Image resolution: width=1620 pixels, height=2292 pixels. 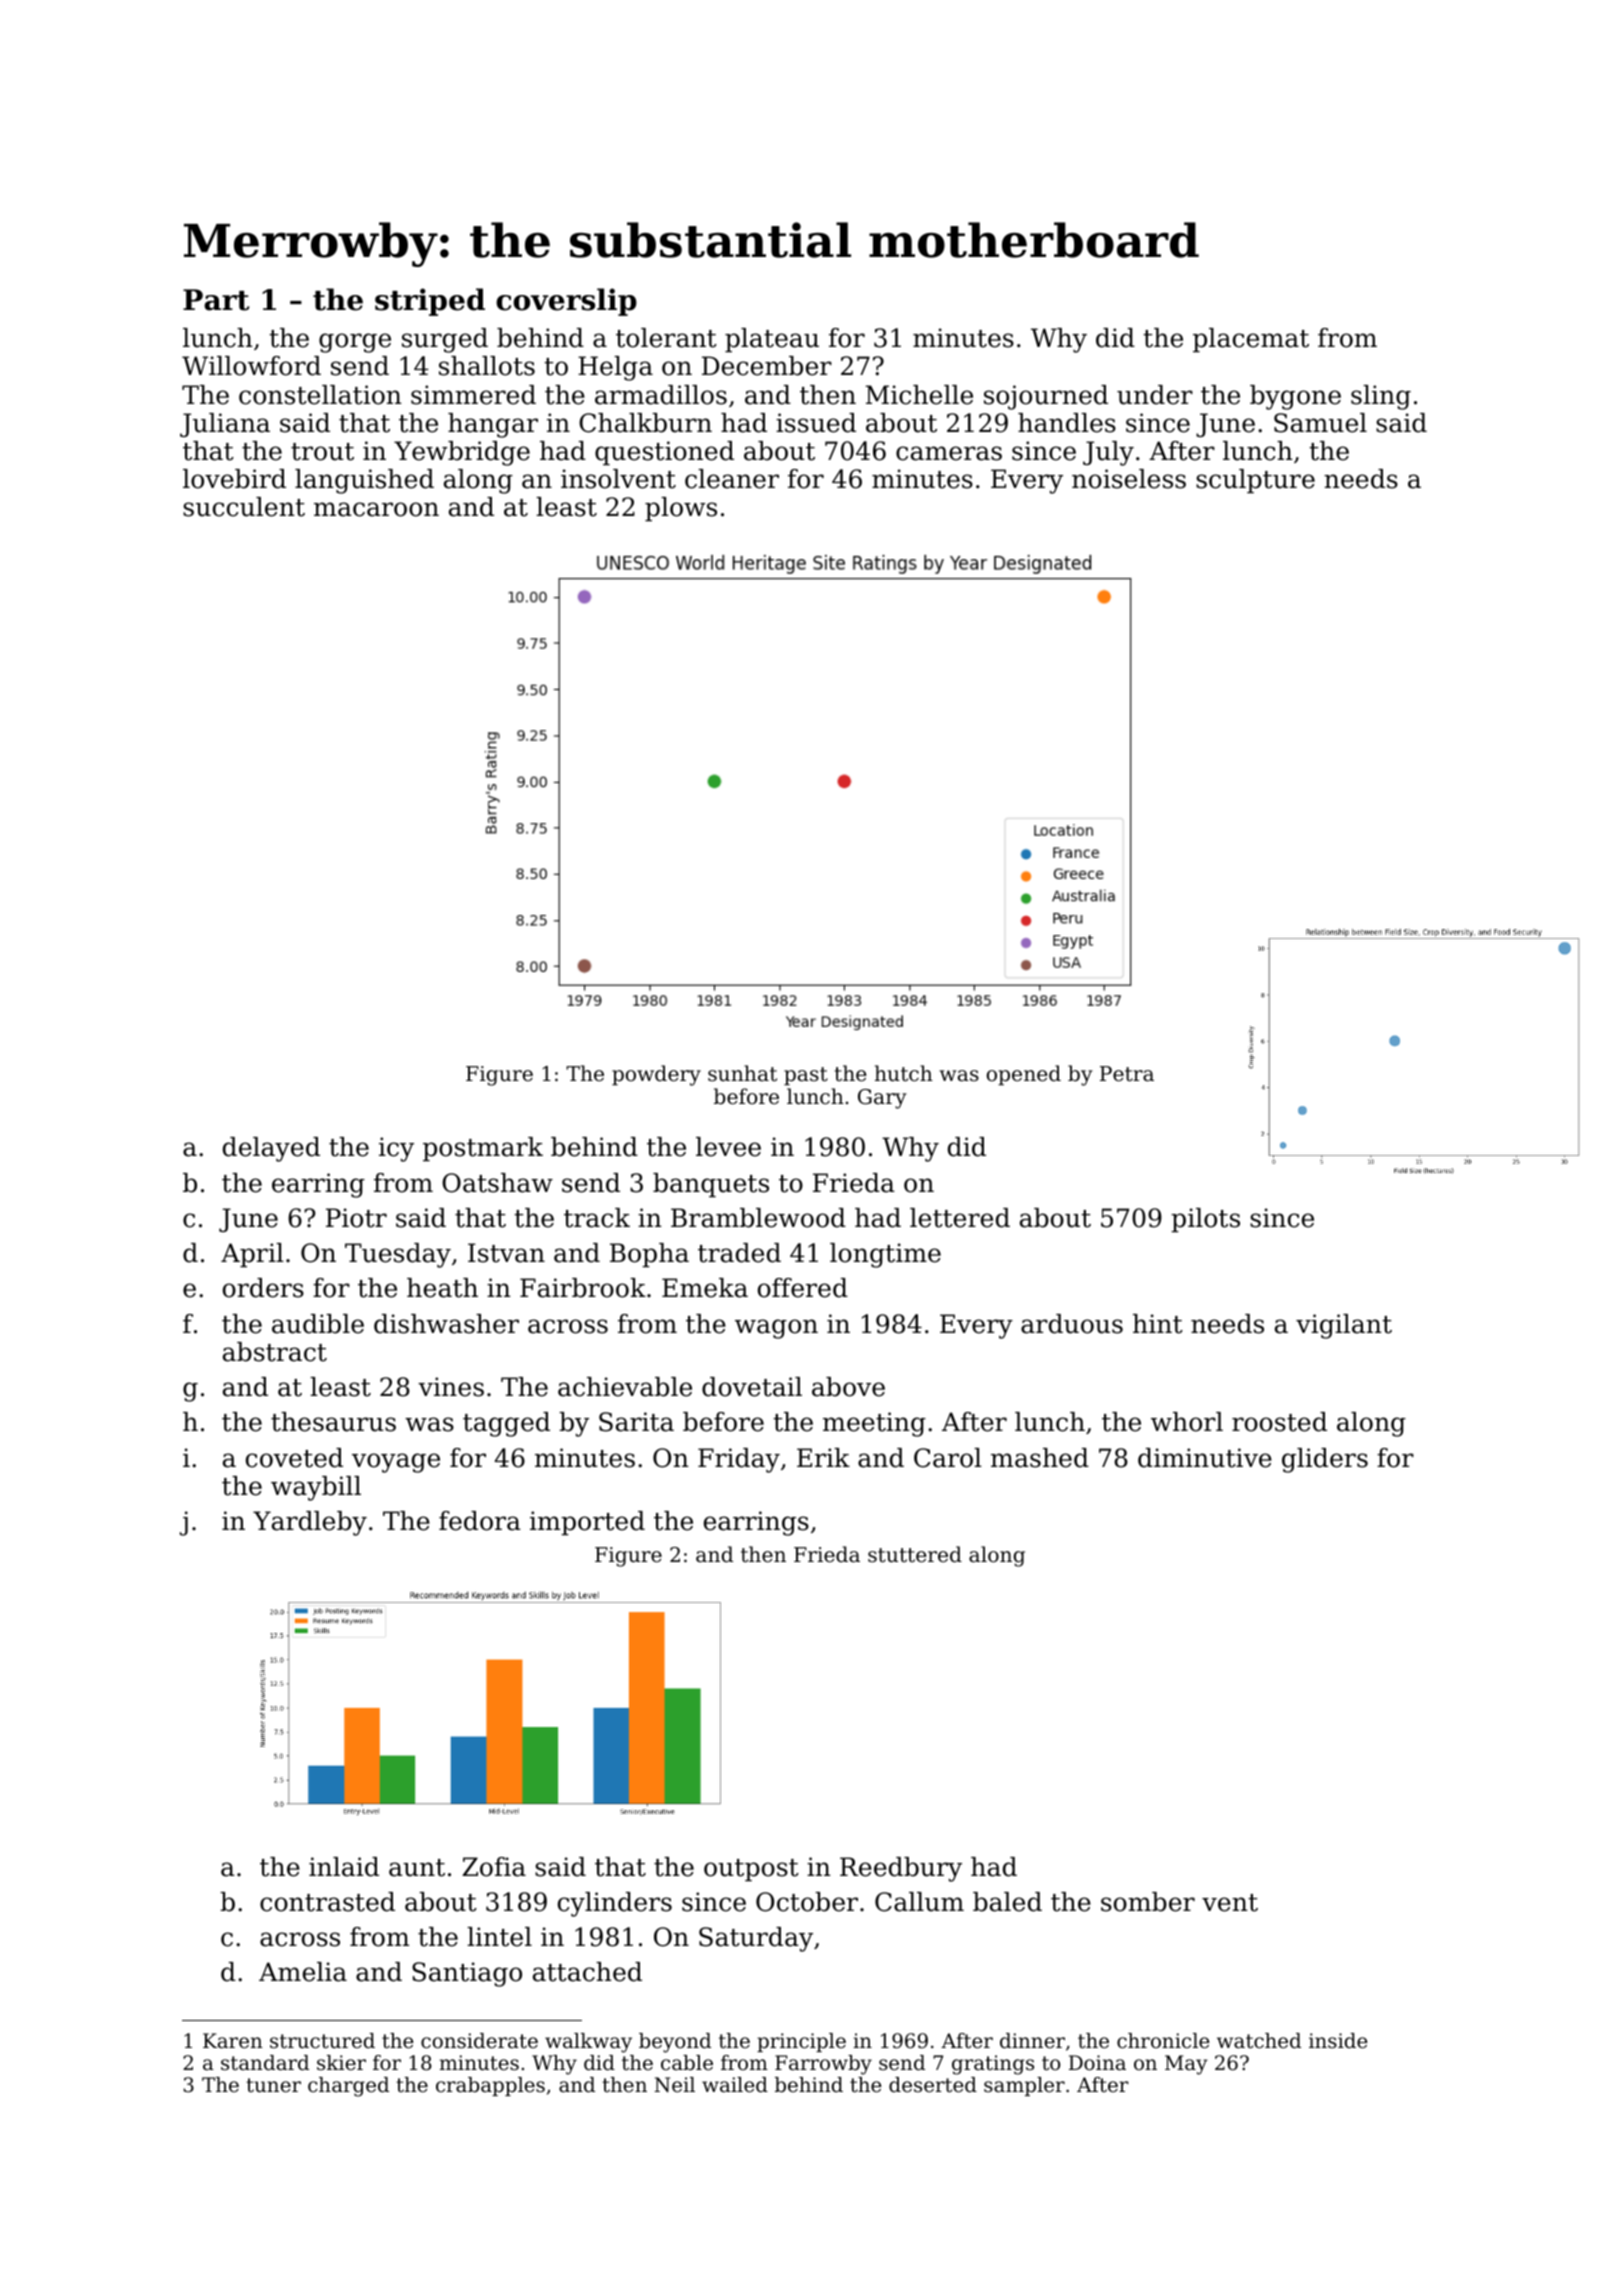 I want to click on powdery, so click(x=656, y=1075).
